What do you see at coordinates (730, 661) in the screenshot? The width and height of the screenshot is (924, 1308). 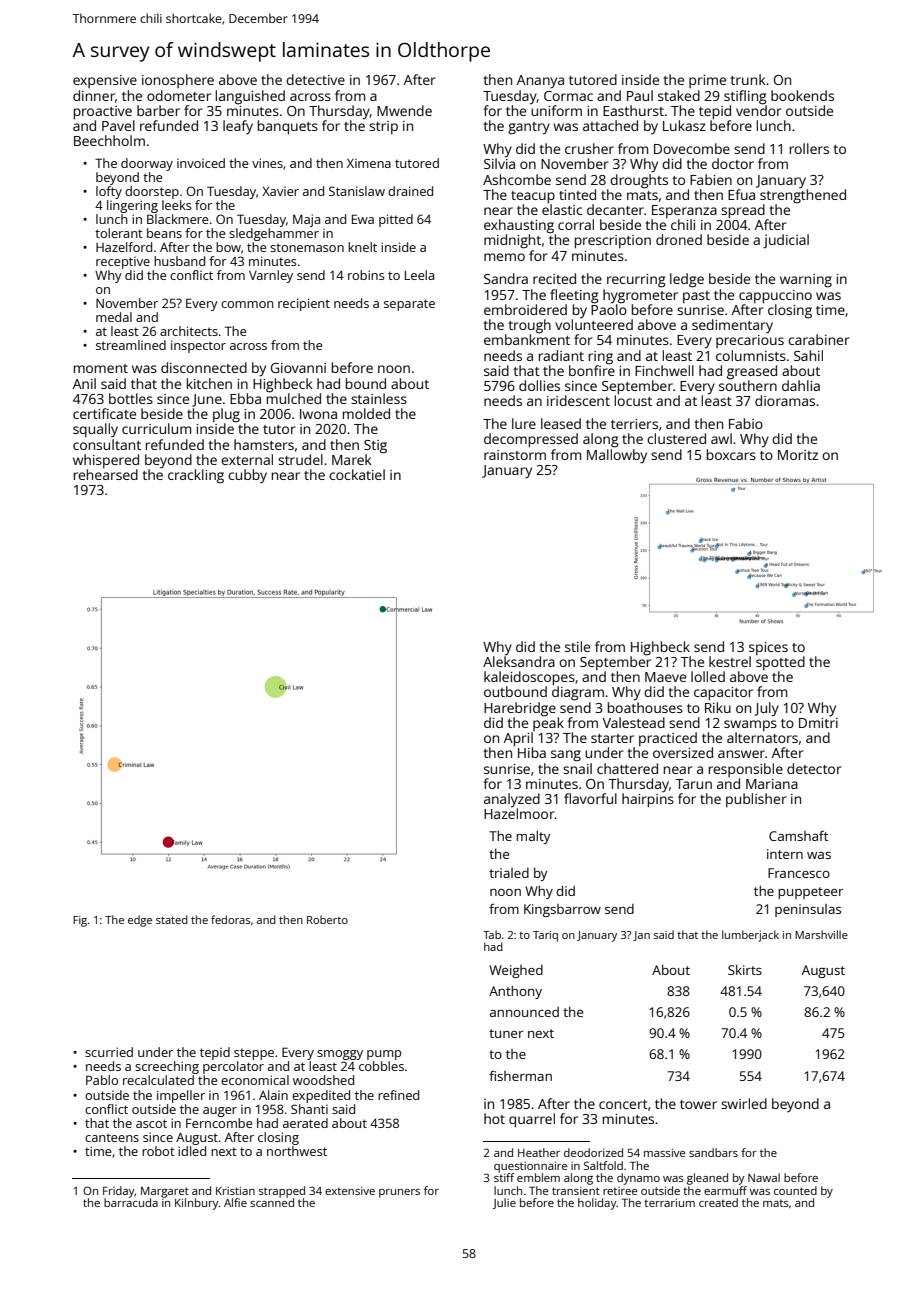 I see `kestrel` at bounding box center [730, 661].
